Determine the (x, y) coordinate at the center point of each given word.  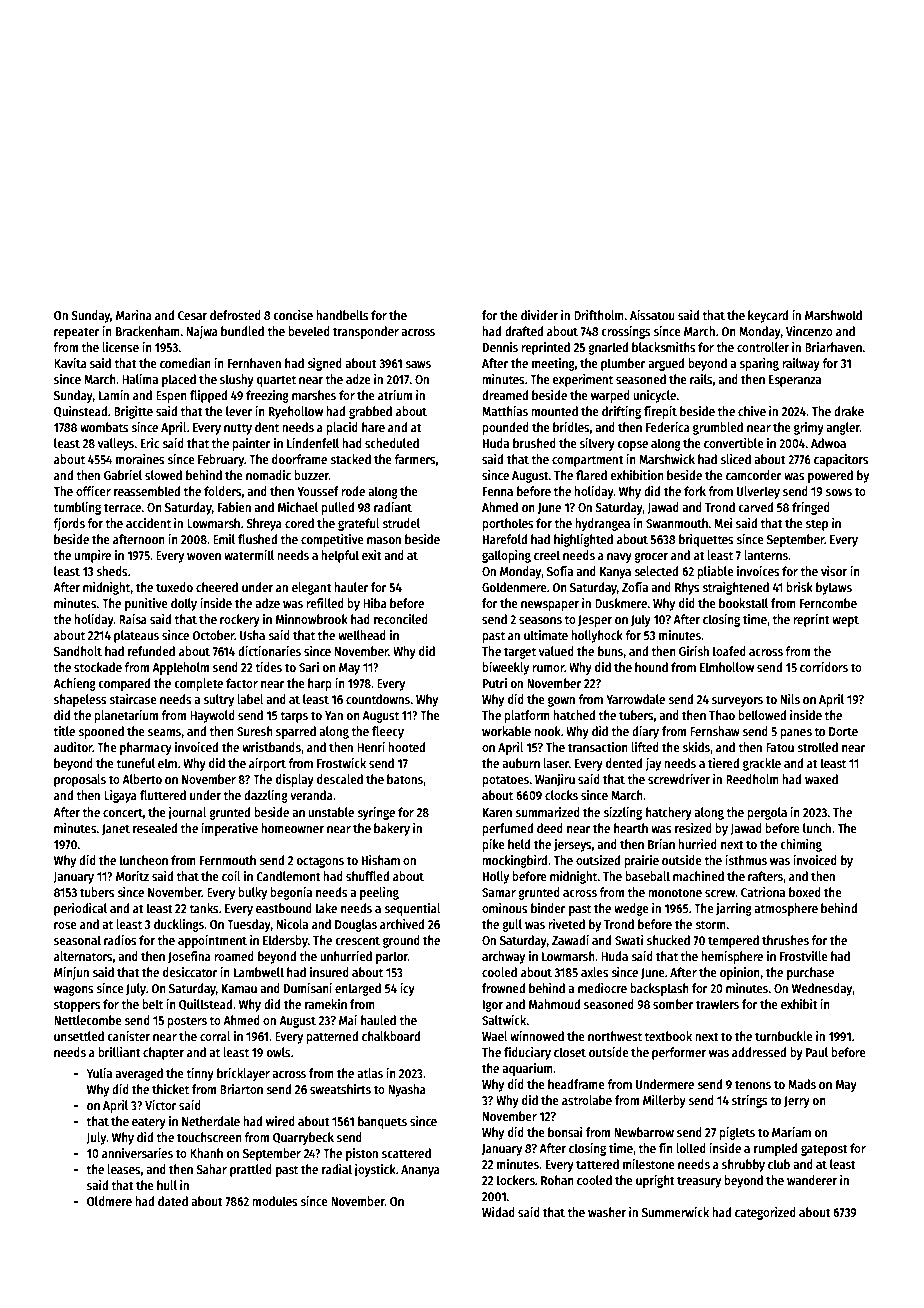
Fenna (498, 491)
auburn (521, 763)
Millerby (664, 1101)
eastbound (284, 908)
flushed (257, 539)
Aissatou (652, 315)
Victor (161, 1105)
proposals (80, 780)
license (120, 347)
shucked (668, 940)
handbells (342, 315)
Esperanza (795, 381)
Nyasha (407, 1090)
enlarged (358, 989)
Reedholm (752, 779)
